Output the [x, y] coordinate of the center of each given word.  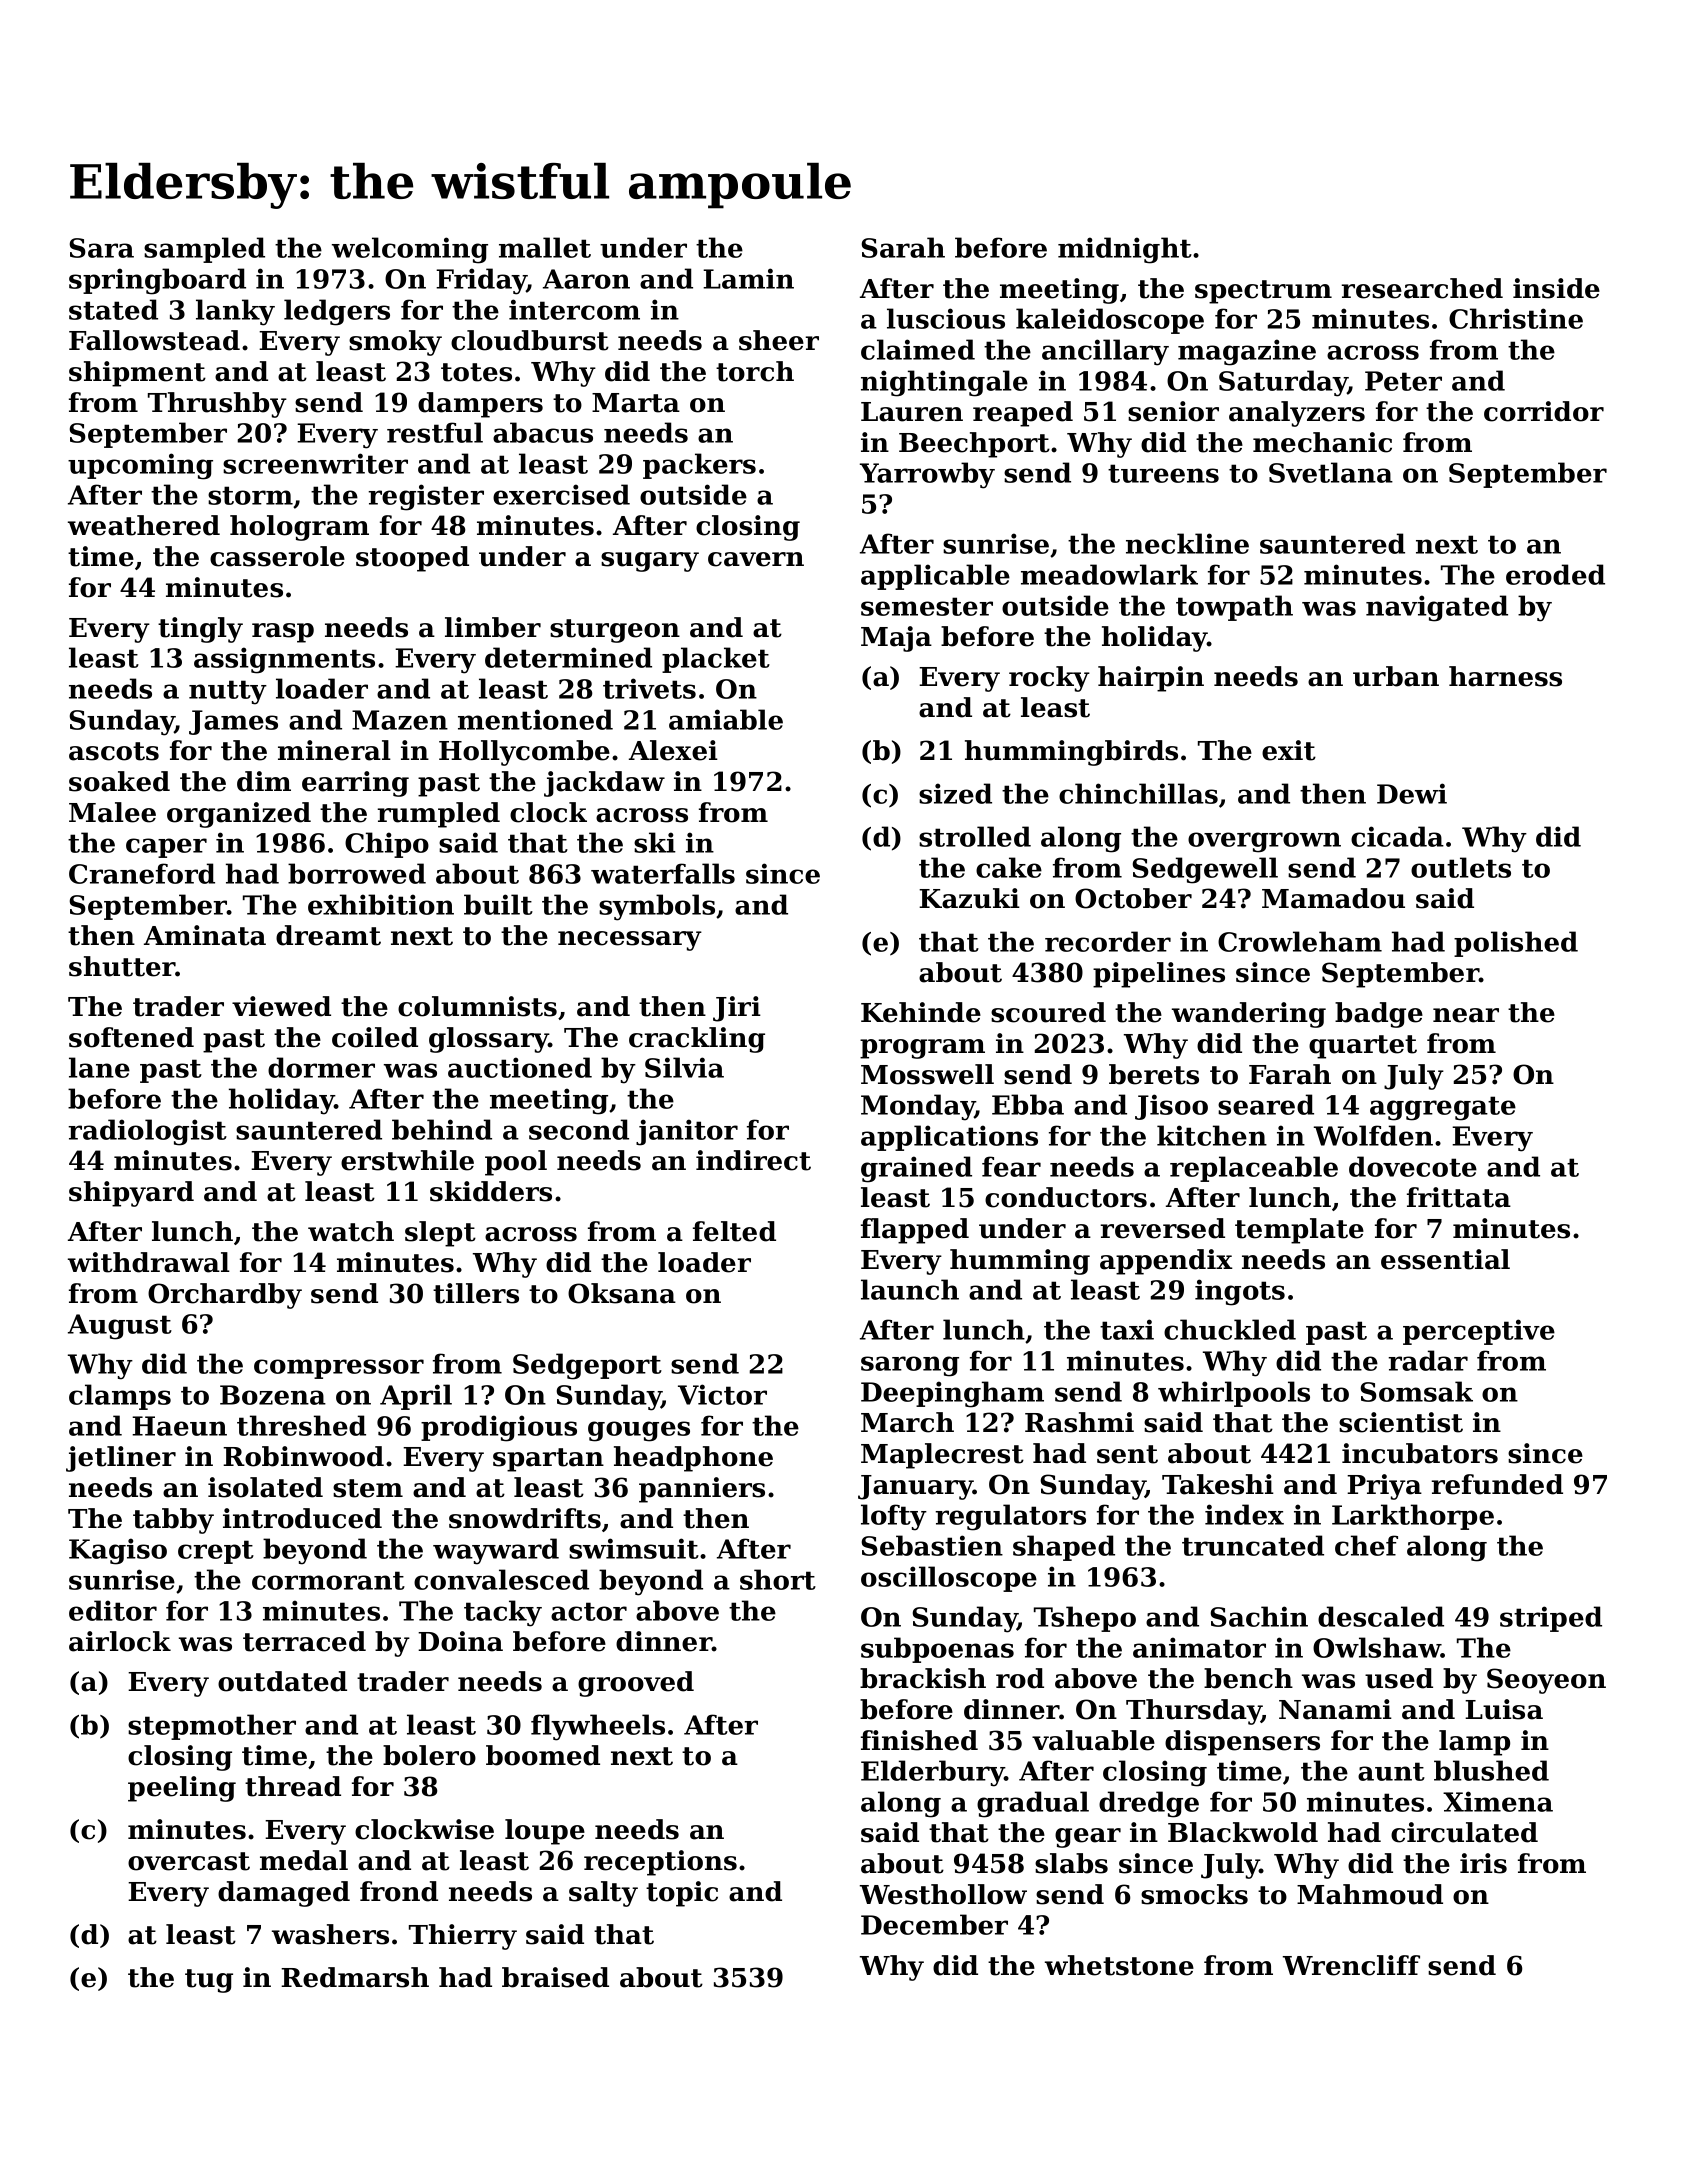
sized [955, 793]
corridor [1544, 411]
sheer [779, 340]
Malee [112, 812]
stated [113, 309]
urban [1396, 676]
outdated [282, 1681]
